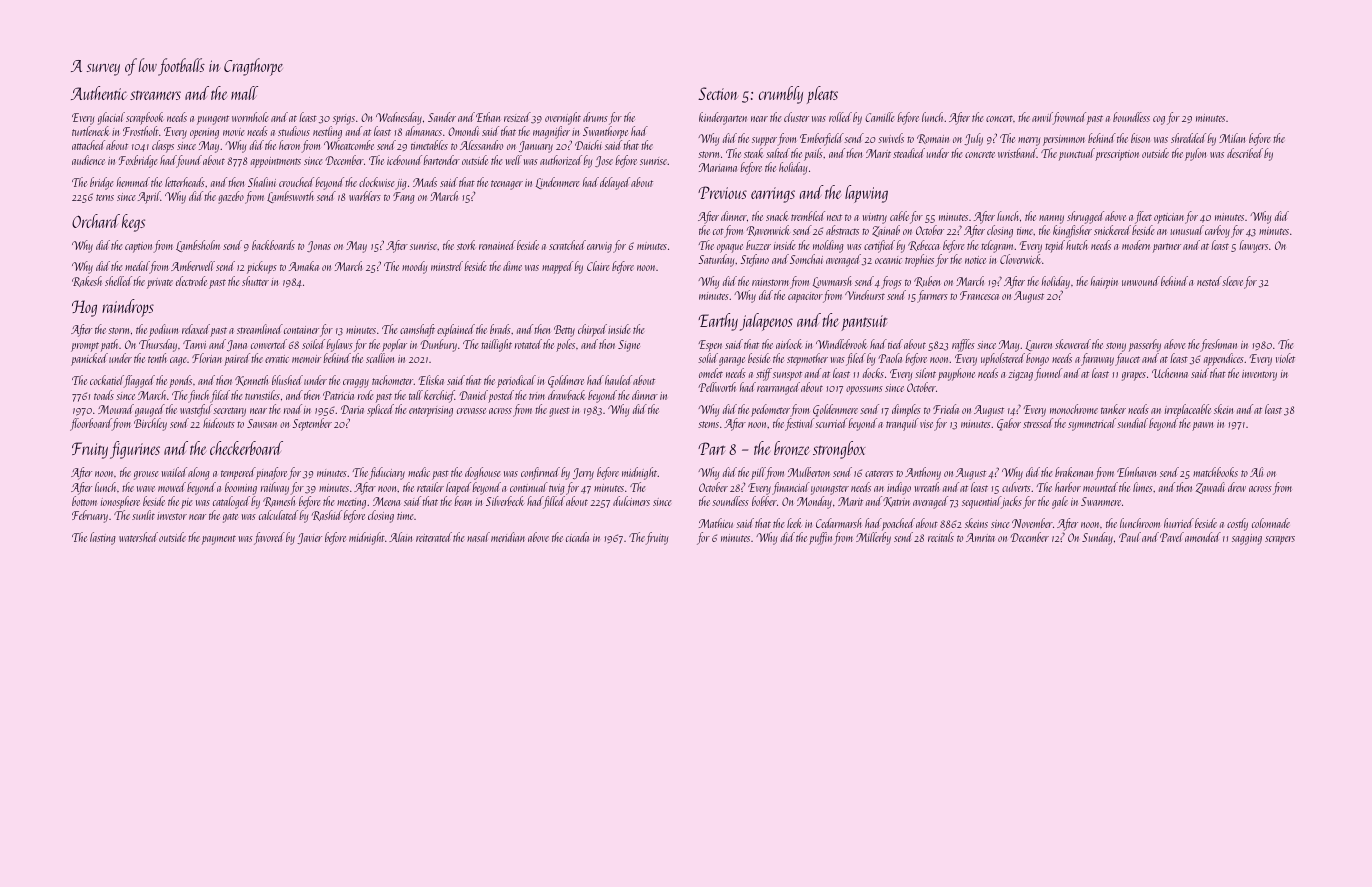  Describe the element at coordinates (768, 230) in the screenshot. I see `Ravenwick` at that location.
